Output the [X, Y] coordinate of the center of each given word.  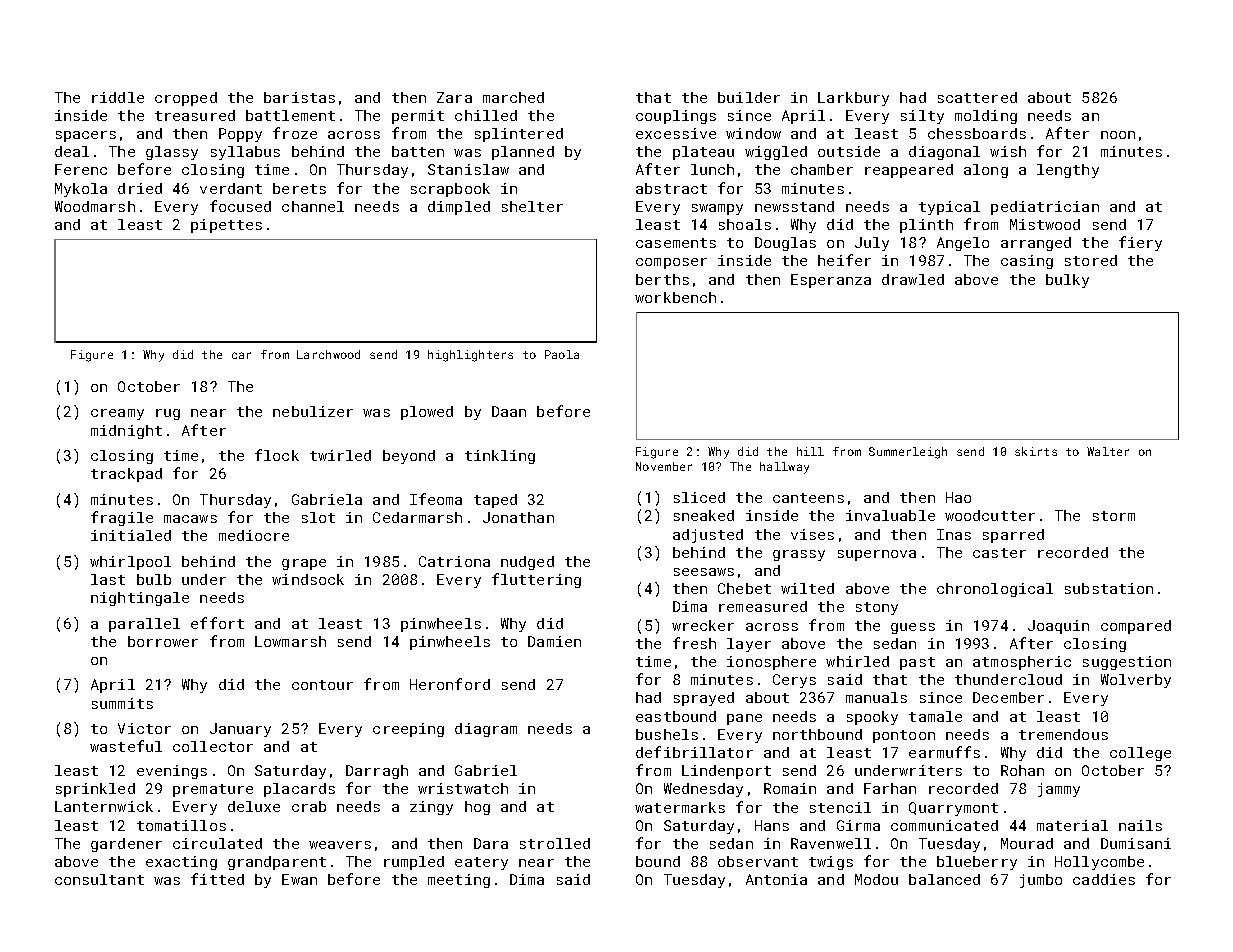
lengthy [1068, 171]
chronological [995, 590]
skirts [1036, 451]
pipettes [226, 226]
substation [1109, 588]
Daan [509, 411]
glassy [172, 153]
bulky [1067, 281]
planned [523, 153]
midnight [126, 432]
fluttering [536, 580]
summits [122, 703]
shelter [532, 206]
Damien [554, 641]
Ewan [299, 879]
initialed [131, 535]
